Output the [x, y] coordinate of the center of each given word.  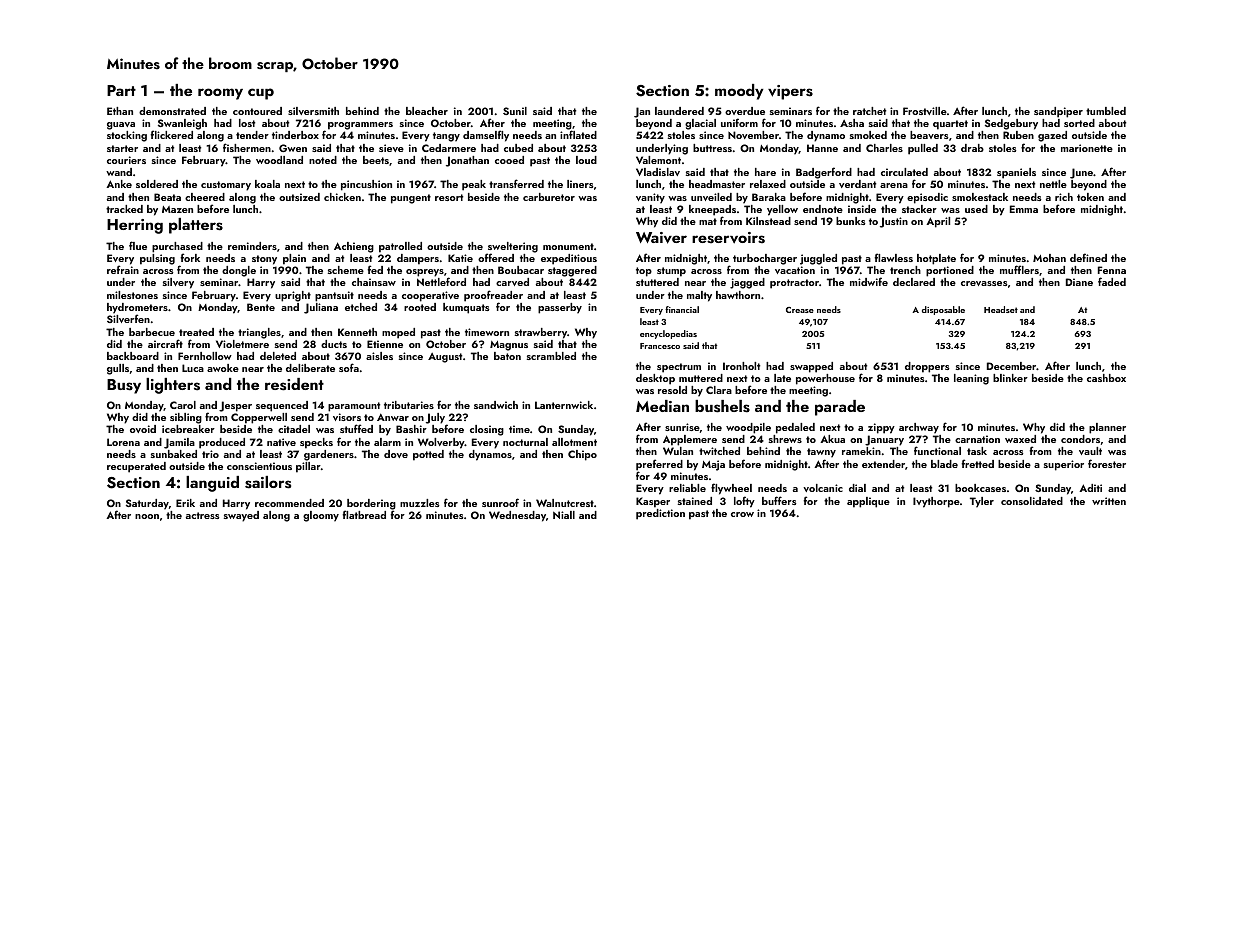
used [976, 209]
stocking [127, 136]
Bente [261, 307]
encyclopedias [668, 334]
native [281, 442]
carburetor [549, 197]
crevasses [984, 283]
